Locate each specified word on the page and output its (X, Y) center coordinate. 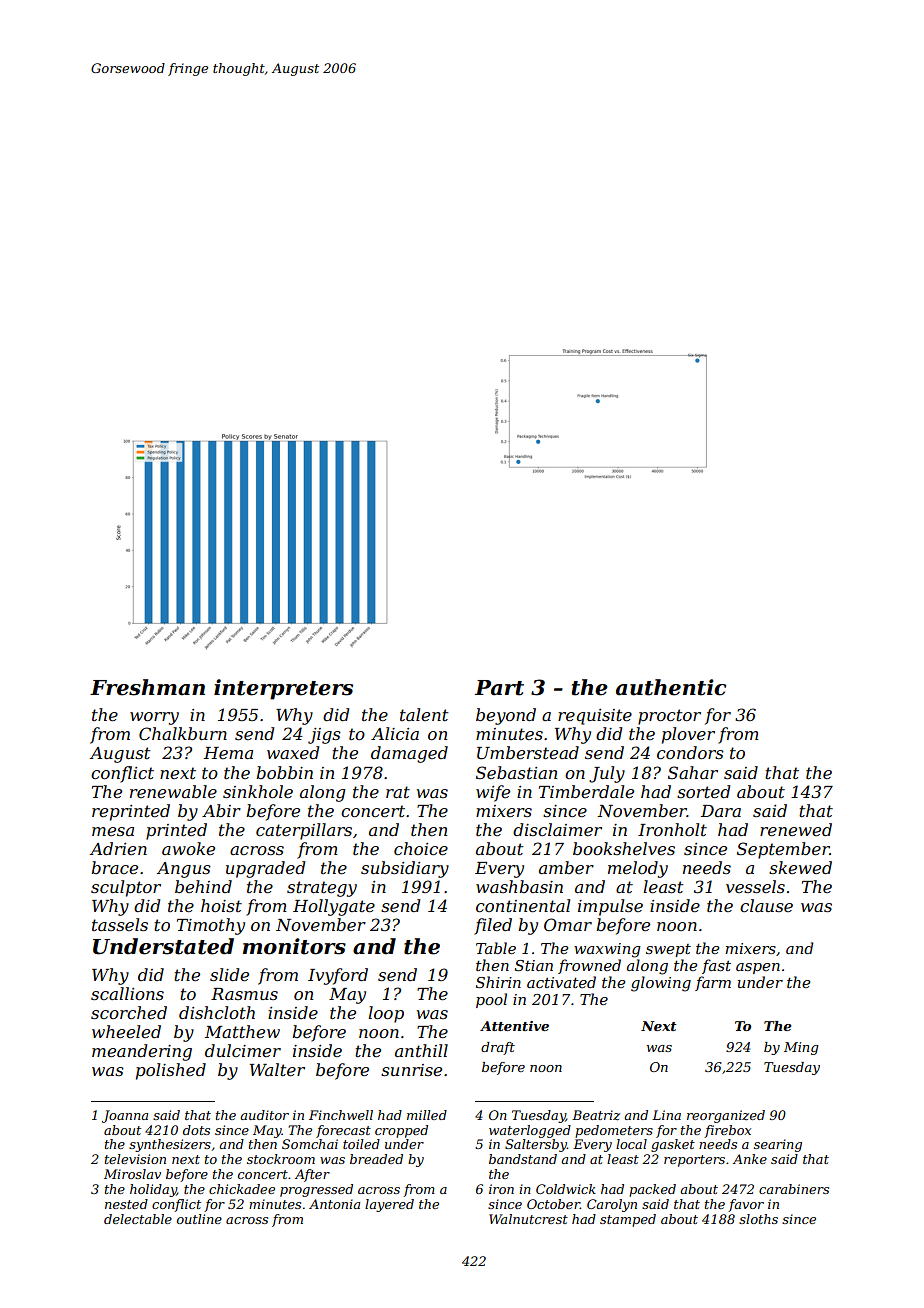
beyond (506, 716)
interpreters (283, 689)
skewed (800, 867)
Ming (801, 1048)
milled (427, 1115)
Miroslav (132, 1174)
